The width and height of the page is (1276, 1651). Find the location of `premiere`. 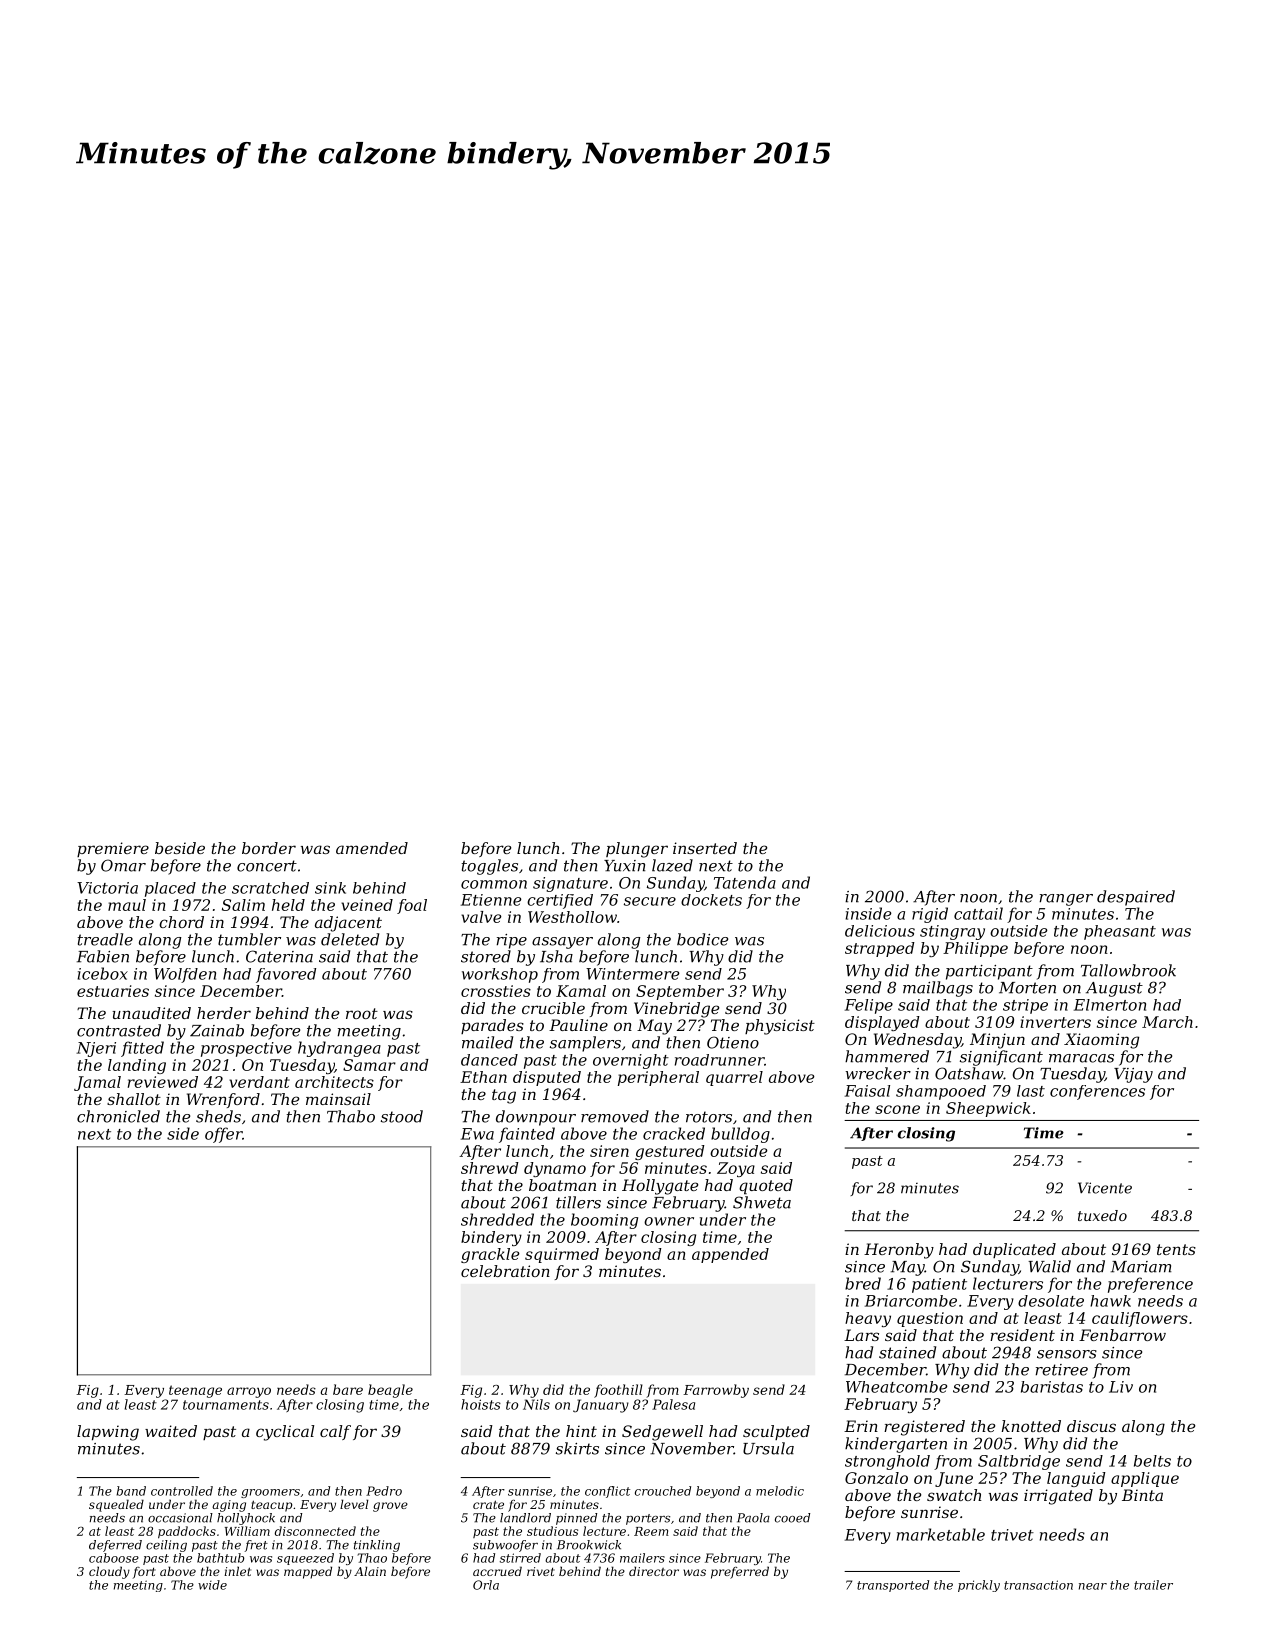

premiere is located at coordinates (113, 849).
